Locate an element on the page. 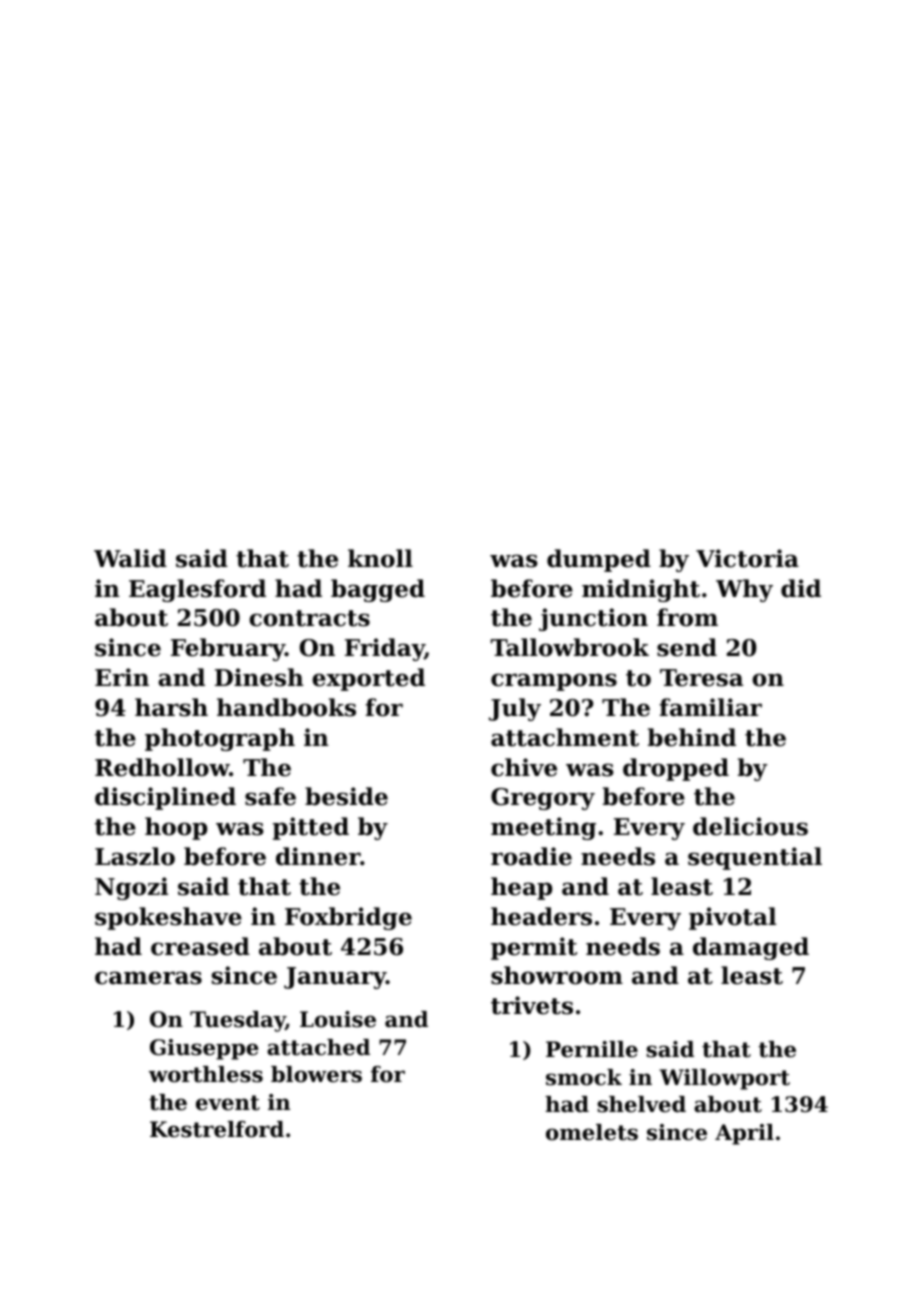 The width and height of the page is (924, 1311). Redhollow is located at coordinates (162, 767).
